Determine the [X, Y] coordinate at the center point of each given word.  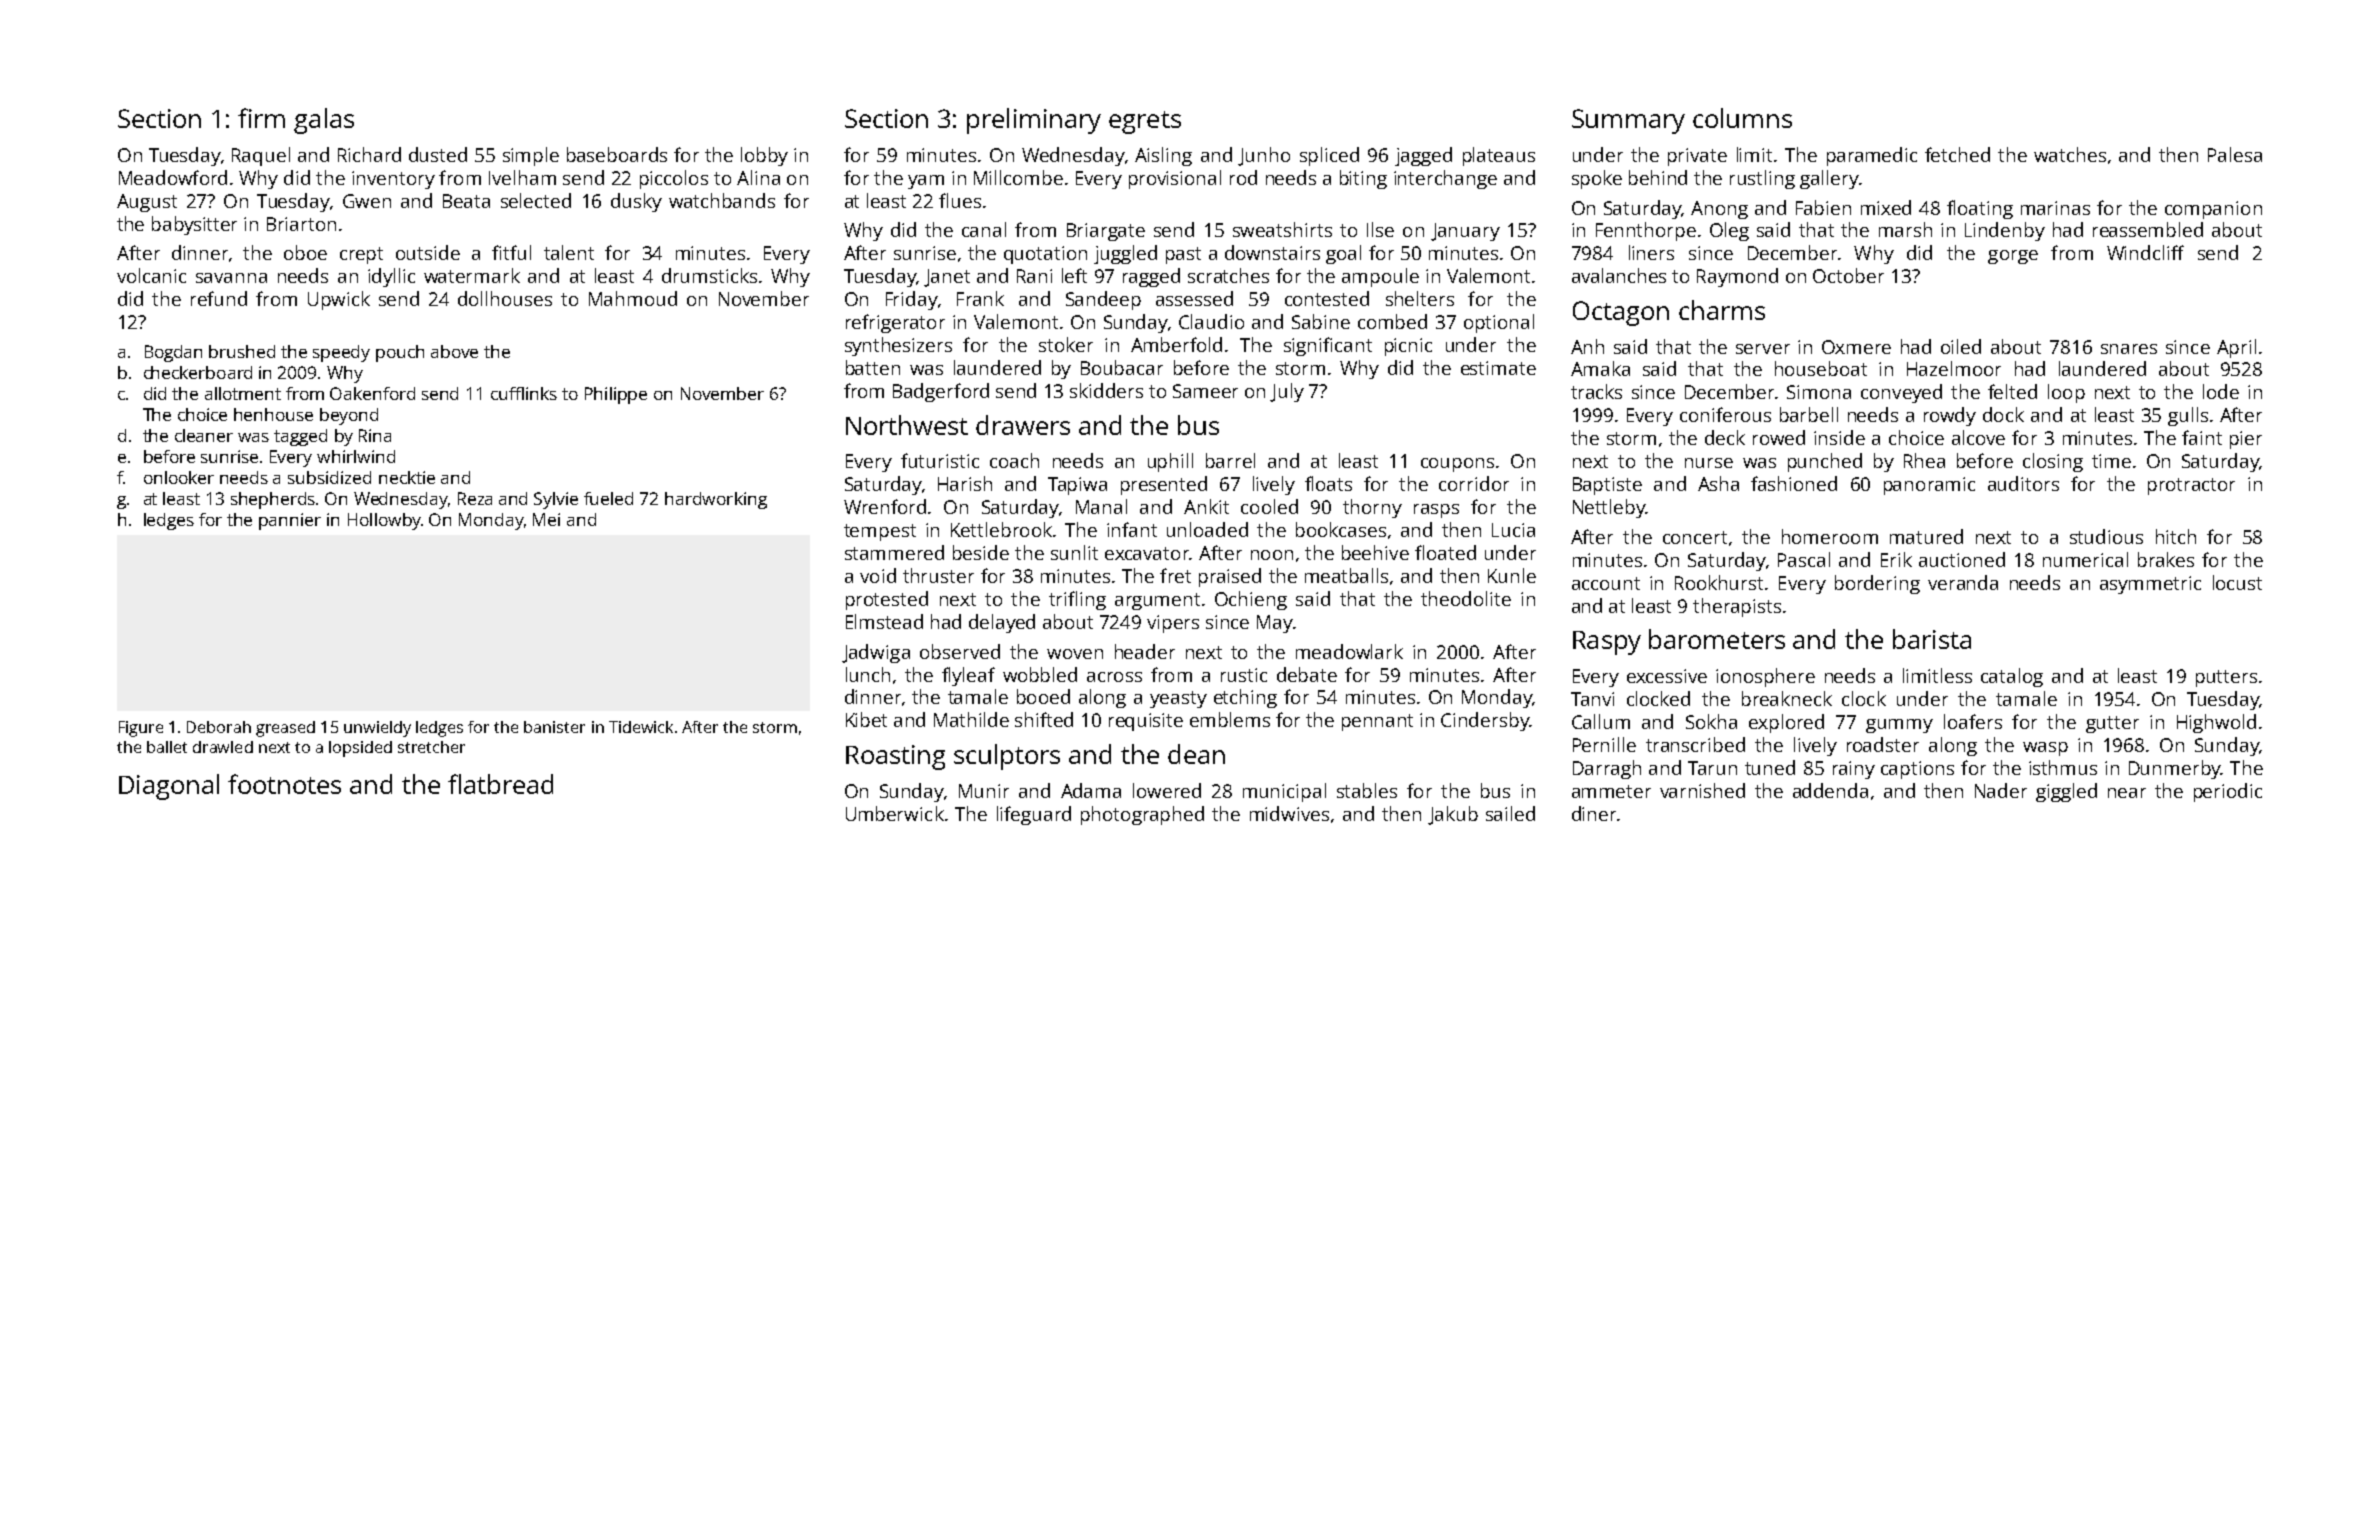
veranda [1963, 582]
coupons [1457, 465]
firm [261, 118]
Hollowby [384, 521]
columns [1742, 118]
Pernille [1604, 744]
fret [1175, 575]
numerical [2085, 559]
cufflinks [524, 393]
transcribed [1695, 744]
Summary [1628, 121]
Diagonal [169, 787]
